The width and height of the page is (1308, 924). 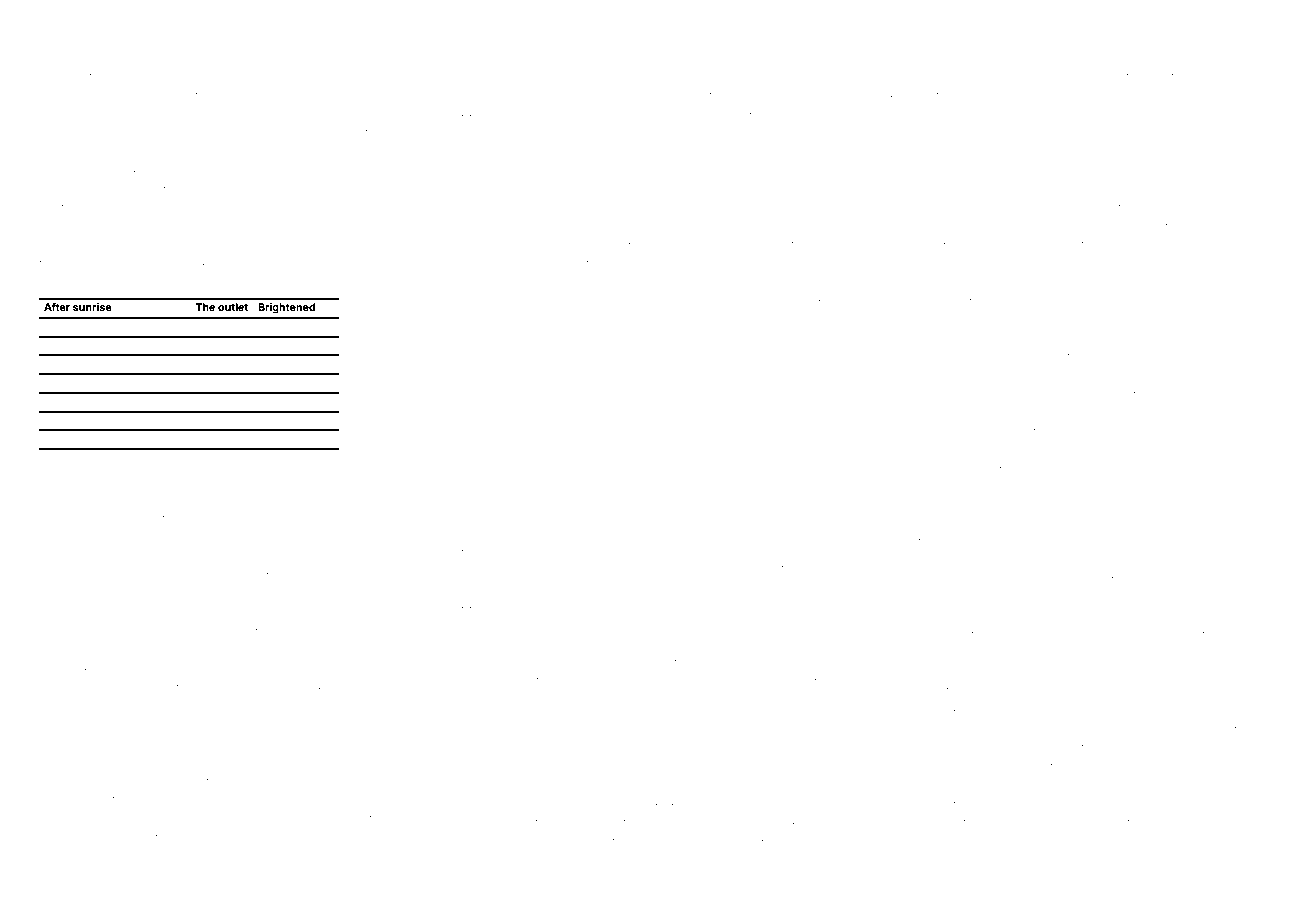 I want to click on toasted, so click(x=312, y=815).
